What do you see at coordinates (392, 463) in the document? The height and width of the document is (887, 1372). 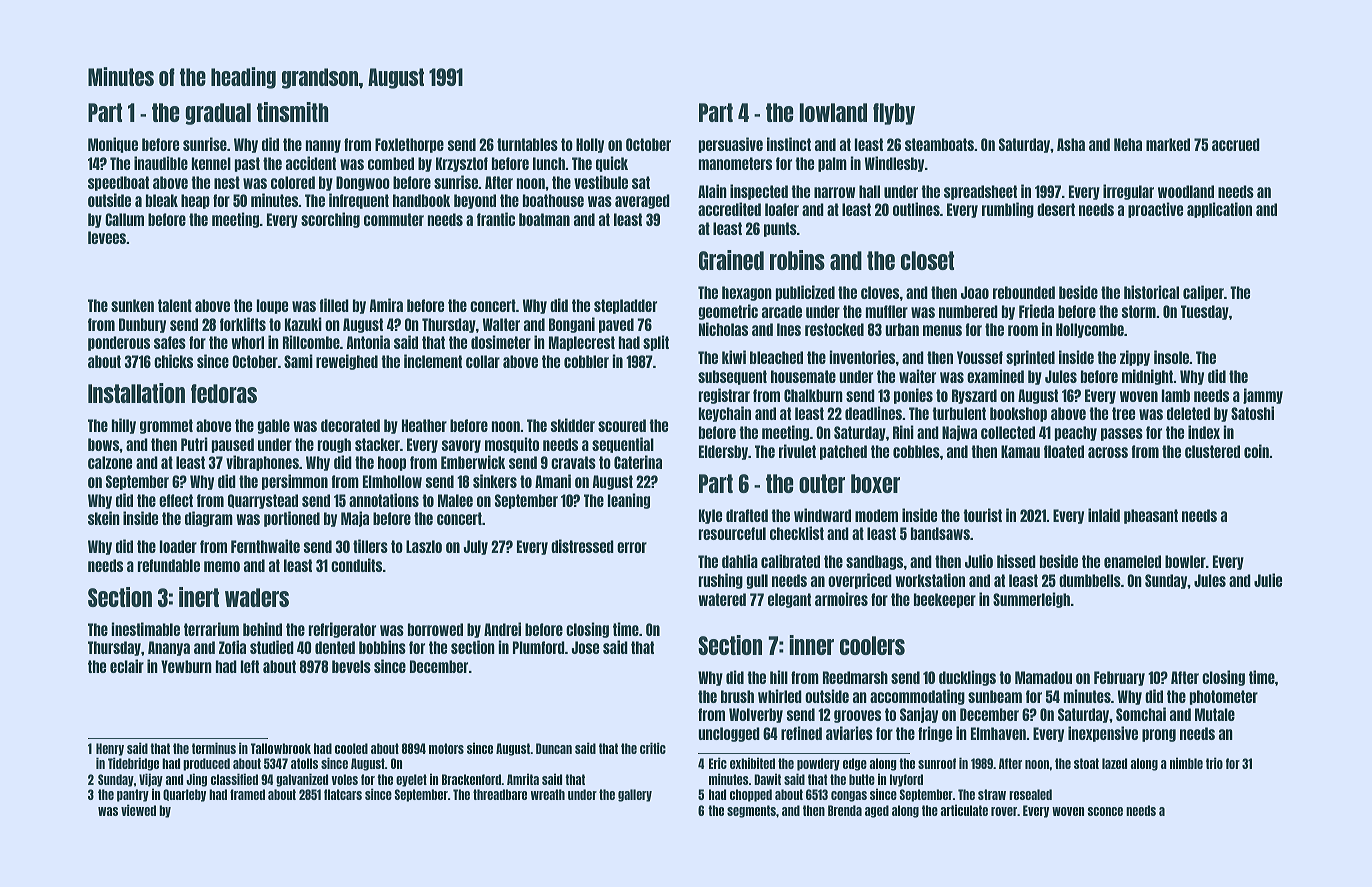 I see `hoop` at bounding box center [392, 463].
